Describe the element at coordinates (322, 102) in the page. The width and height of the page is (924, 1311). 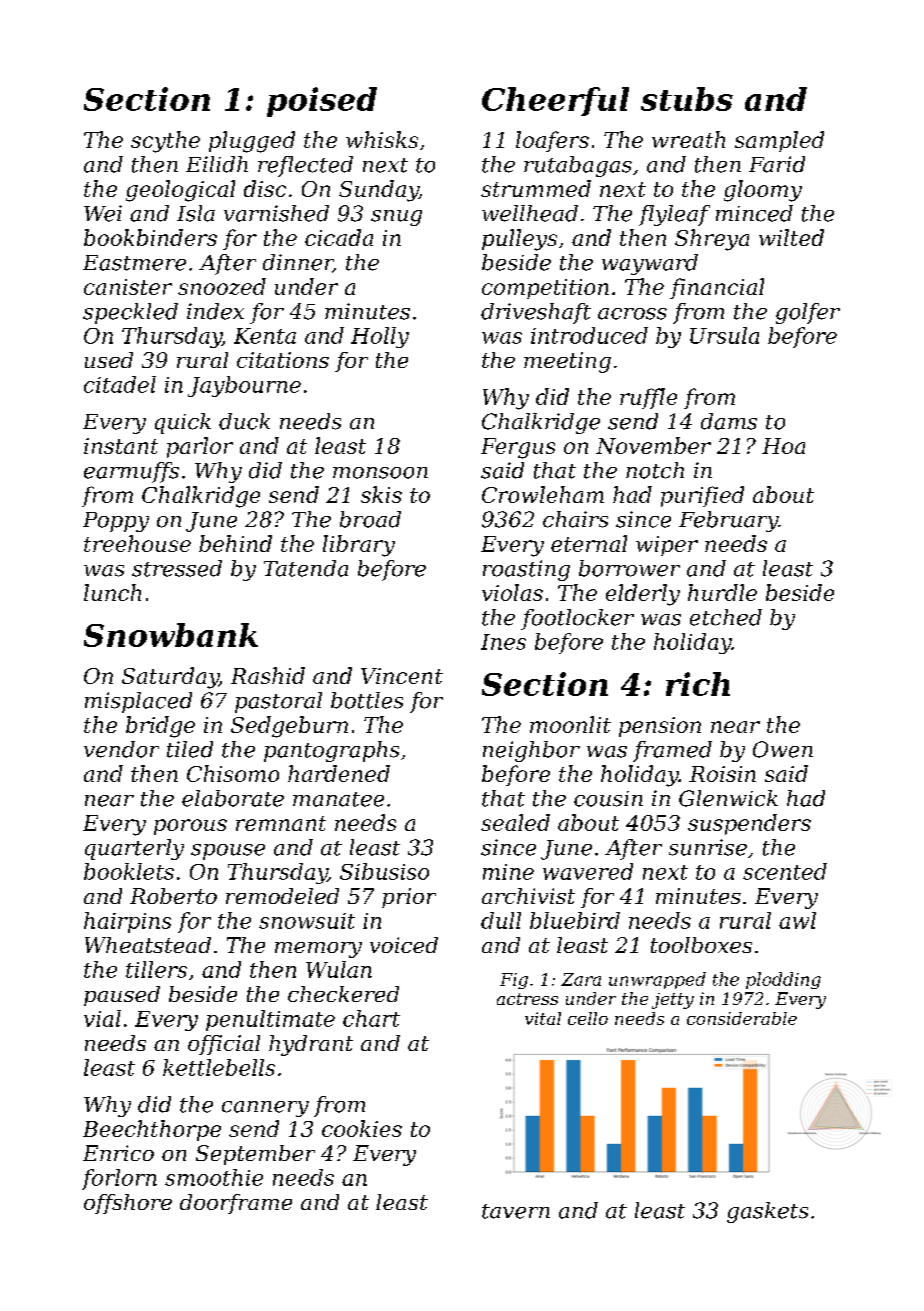
I see `poised` at that location.
